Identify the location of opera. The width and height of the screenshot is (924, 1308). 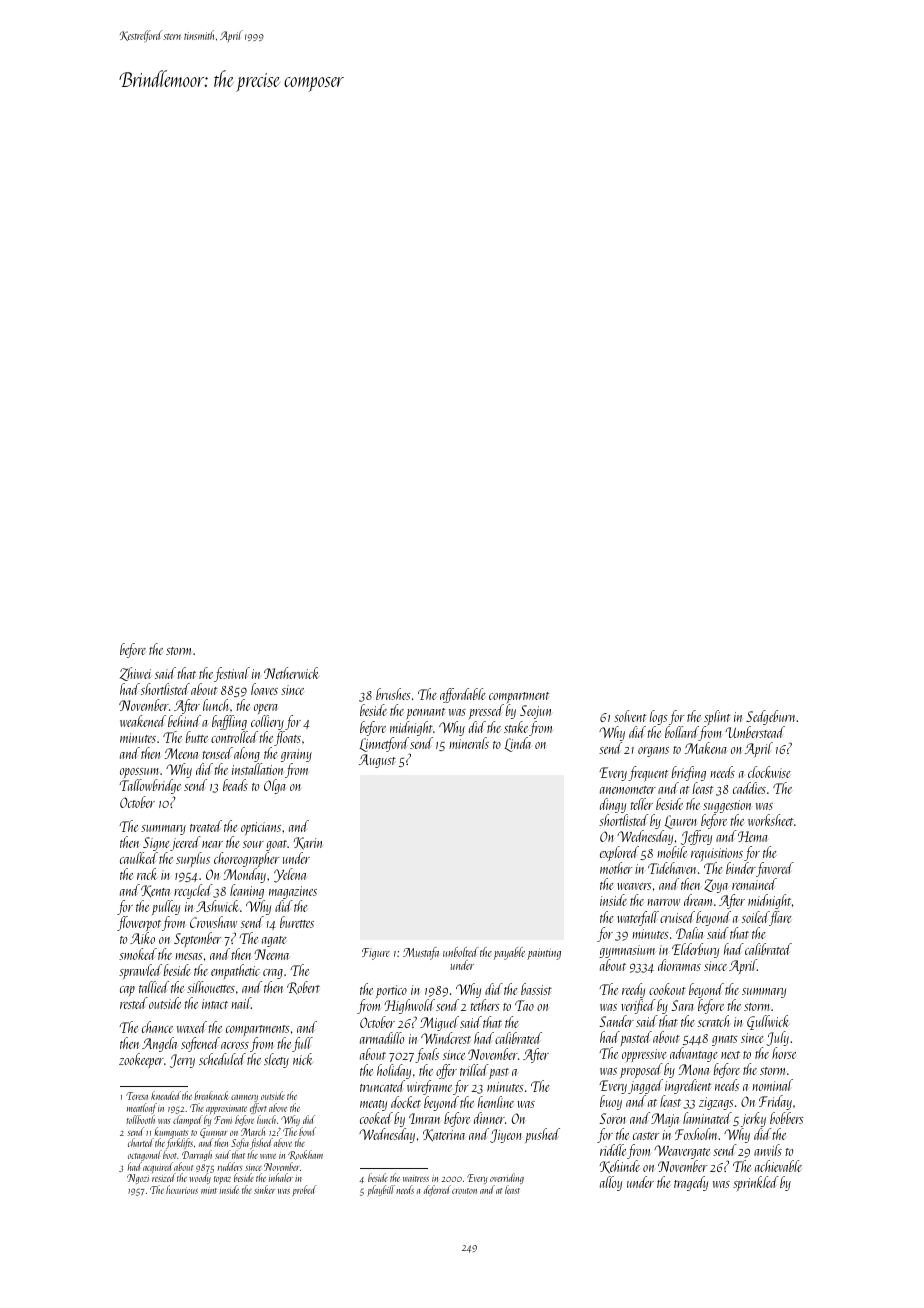
(266, 710).
